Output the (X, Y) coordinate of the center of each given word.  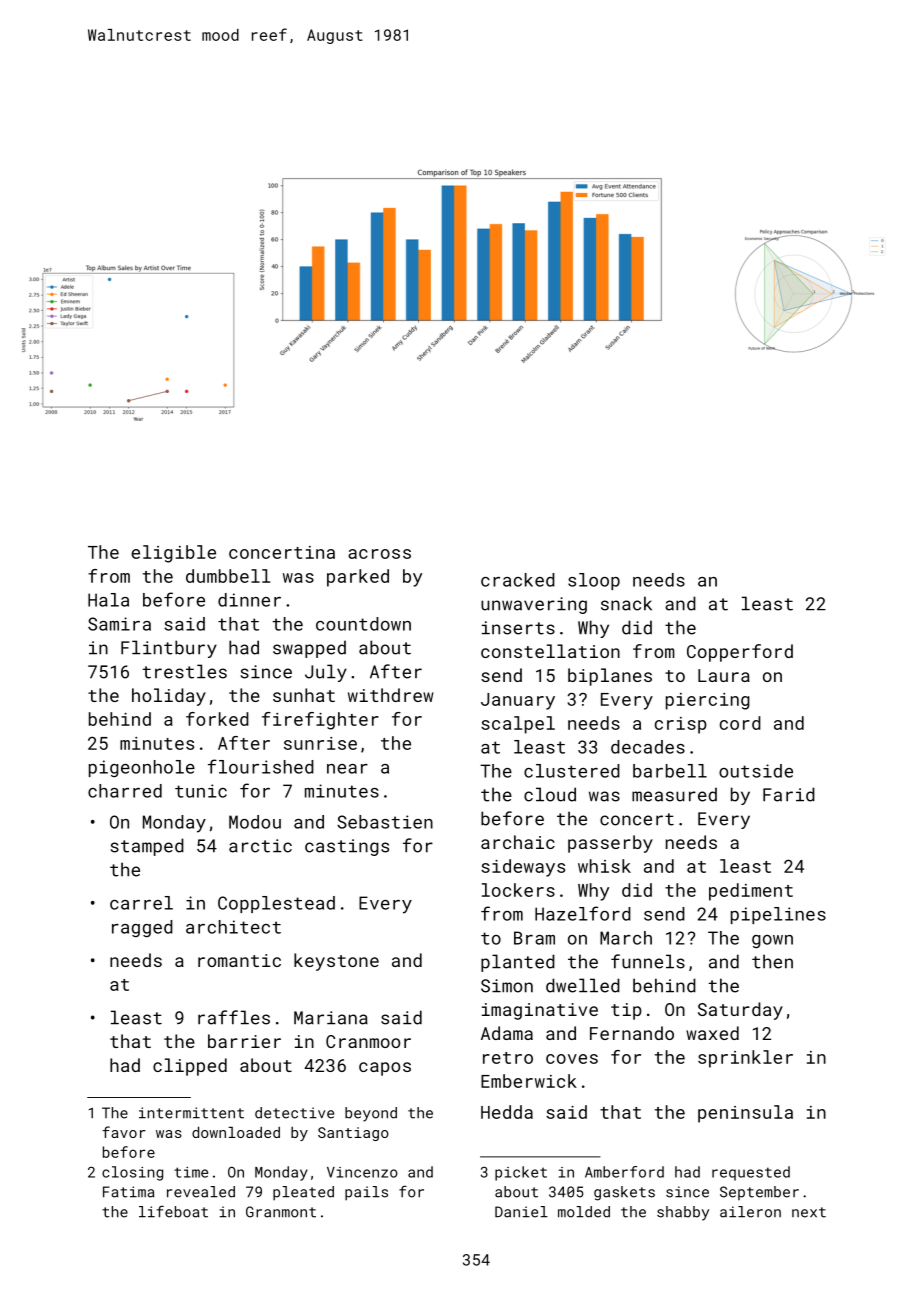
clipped (190, 1067)
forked (217, 719)
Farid (789, 794)
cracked (518, 580)
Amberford (624, 1172)
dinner (249, 600)
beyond (371, 1114)
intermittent (191, 1113)
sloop (594, 581)
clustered (572, 771)
